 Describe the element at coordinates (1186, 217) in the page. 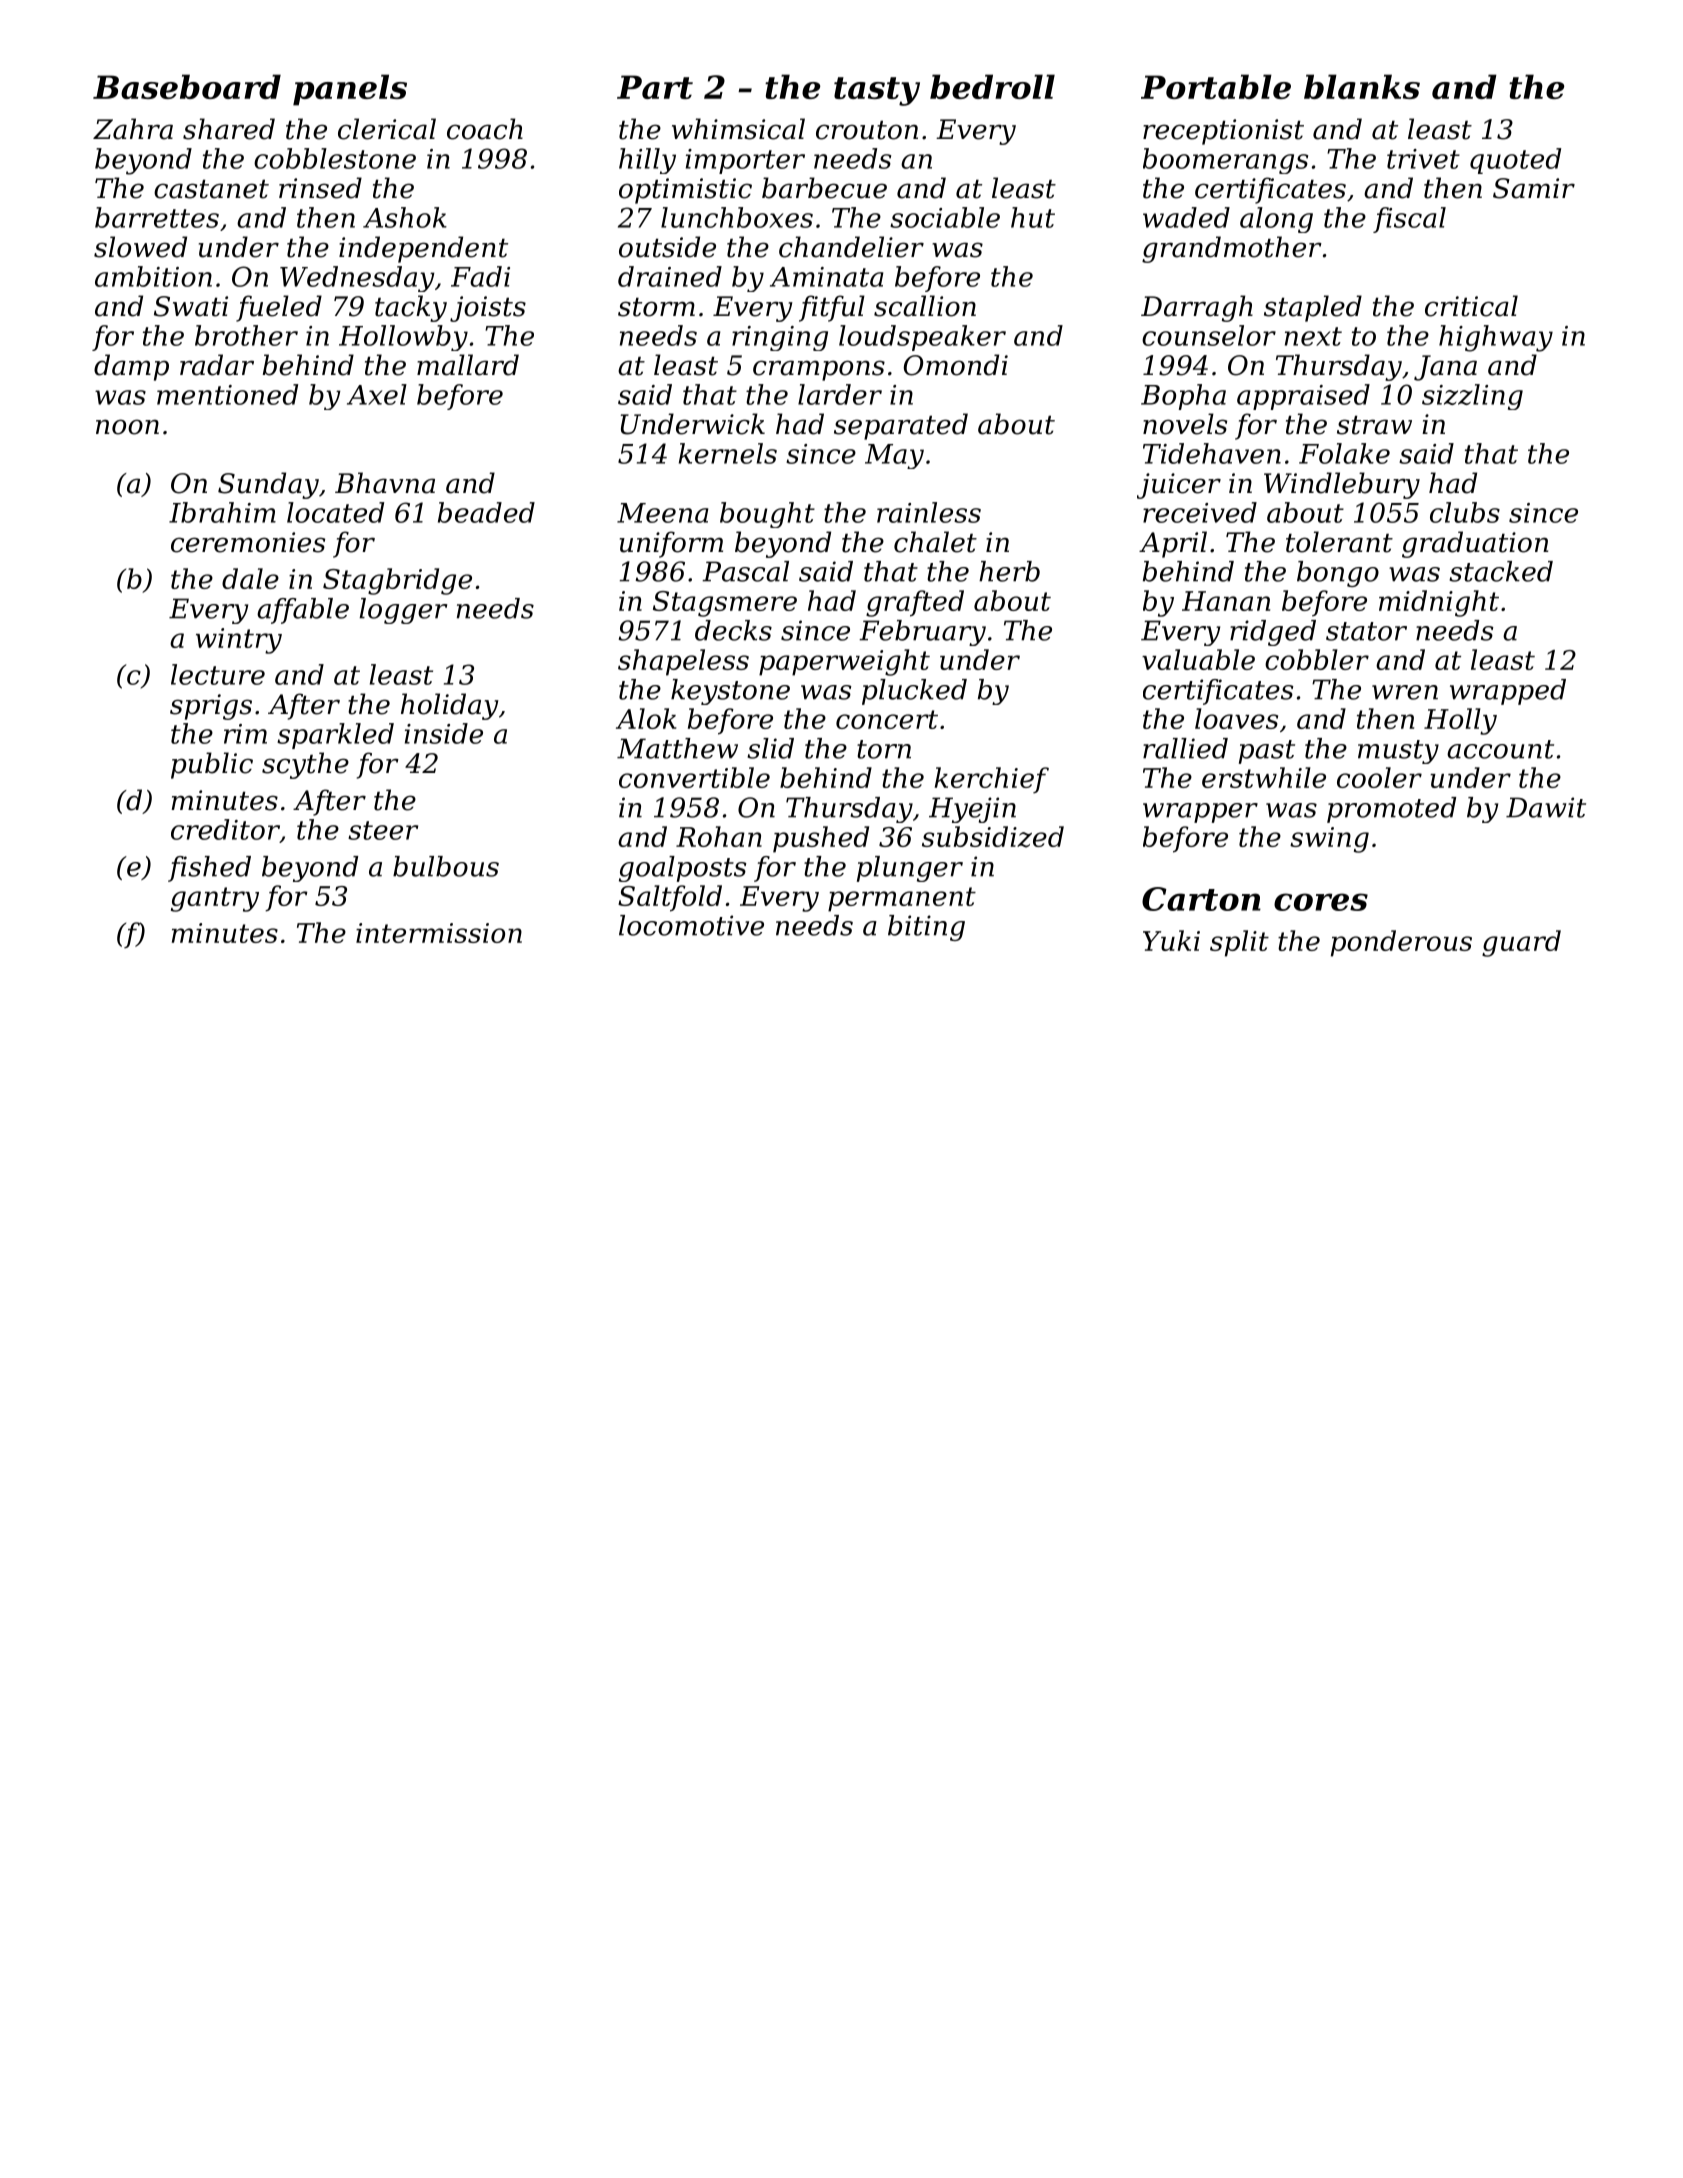

I see `waded` at that location.
